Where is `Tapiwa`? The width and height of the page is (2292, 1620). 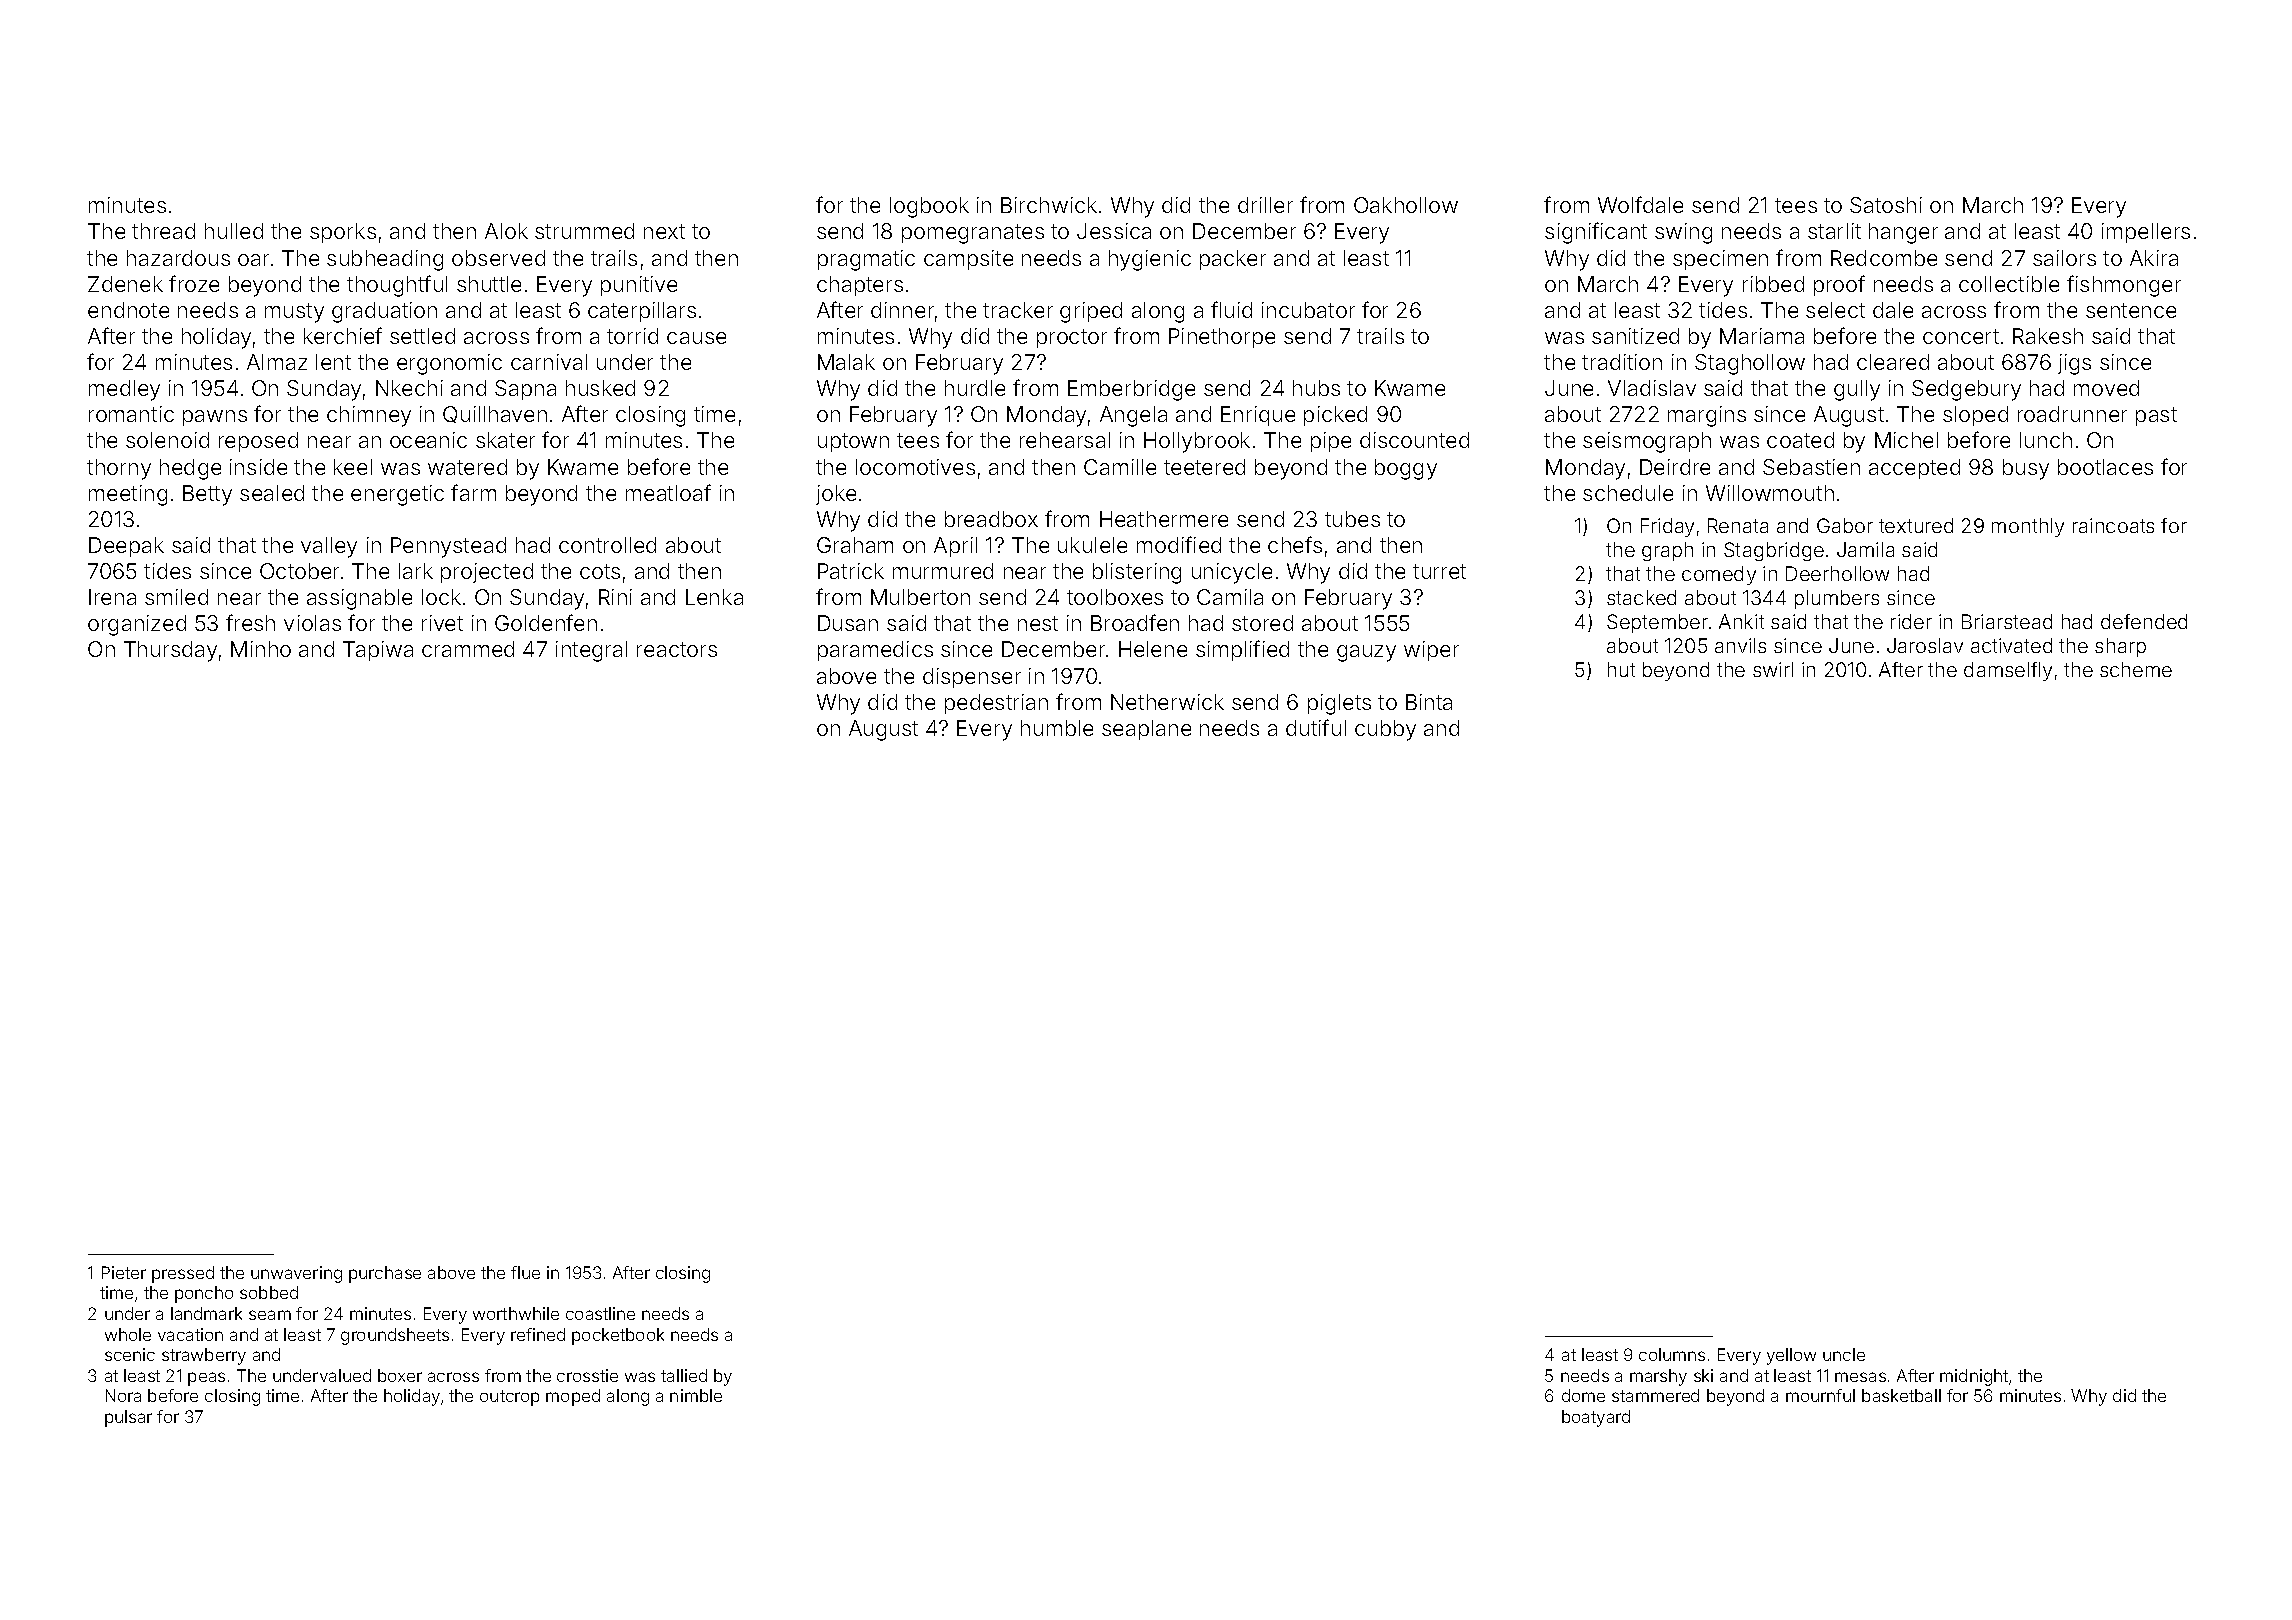
Tapiwa is located at coordinates (378, 651).
